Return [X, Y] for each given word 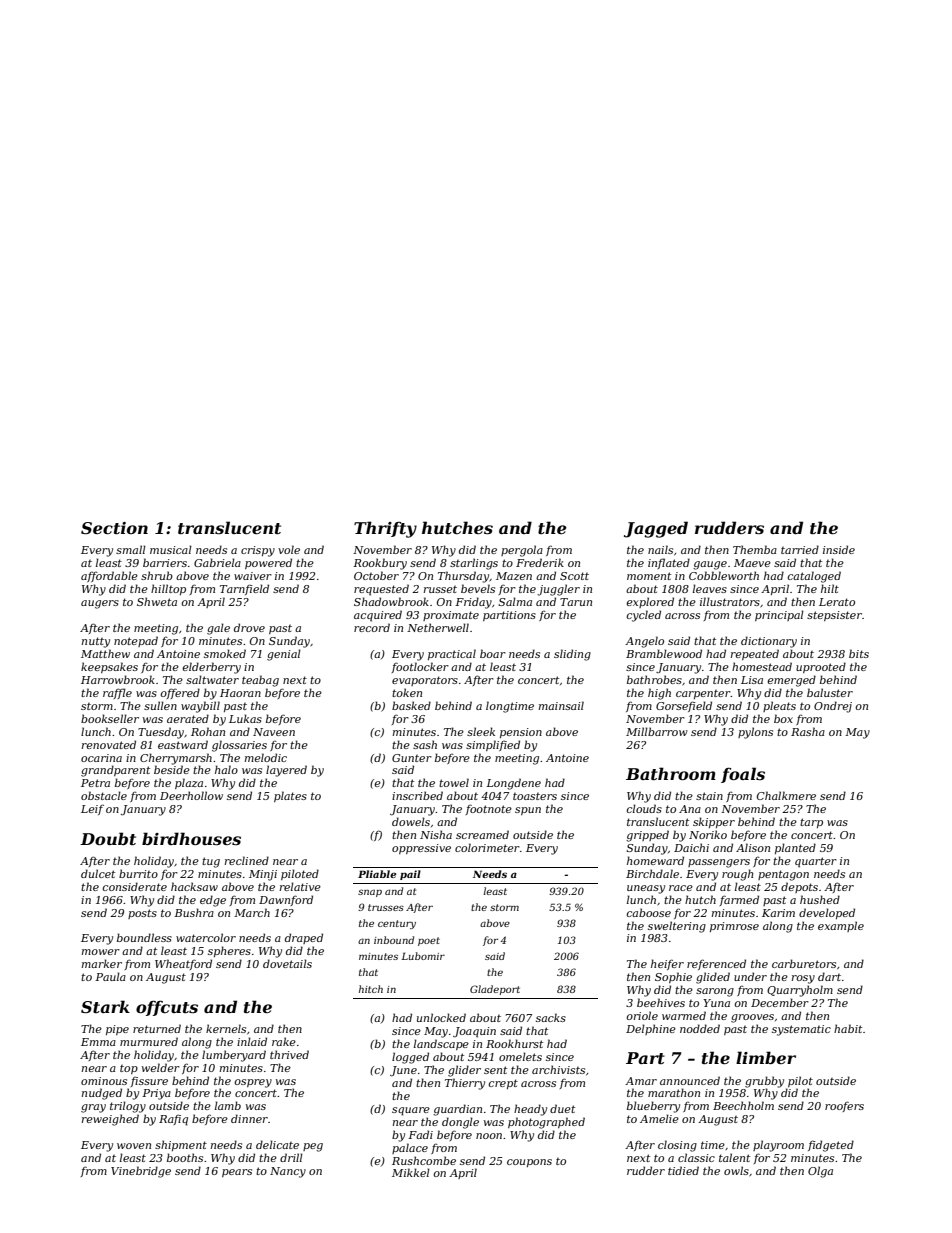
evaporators [425, 681]
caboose [648, 912]
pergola [522, 551]
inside [839, 549]
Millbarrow [657, 731]
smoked [225, 653]
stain [709, 796]
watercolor [206, 937]
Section [114, 528]
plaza [189, 783]
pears [237, 1173]
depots [799, 887]
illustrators [730, 601]
